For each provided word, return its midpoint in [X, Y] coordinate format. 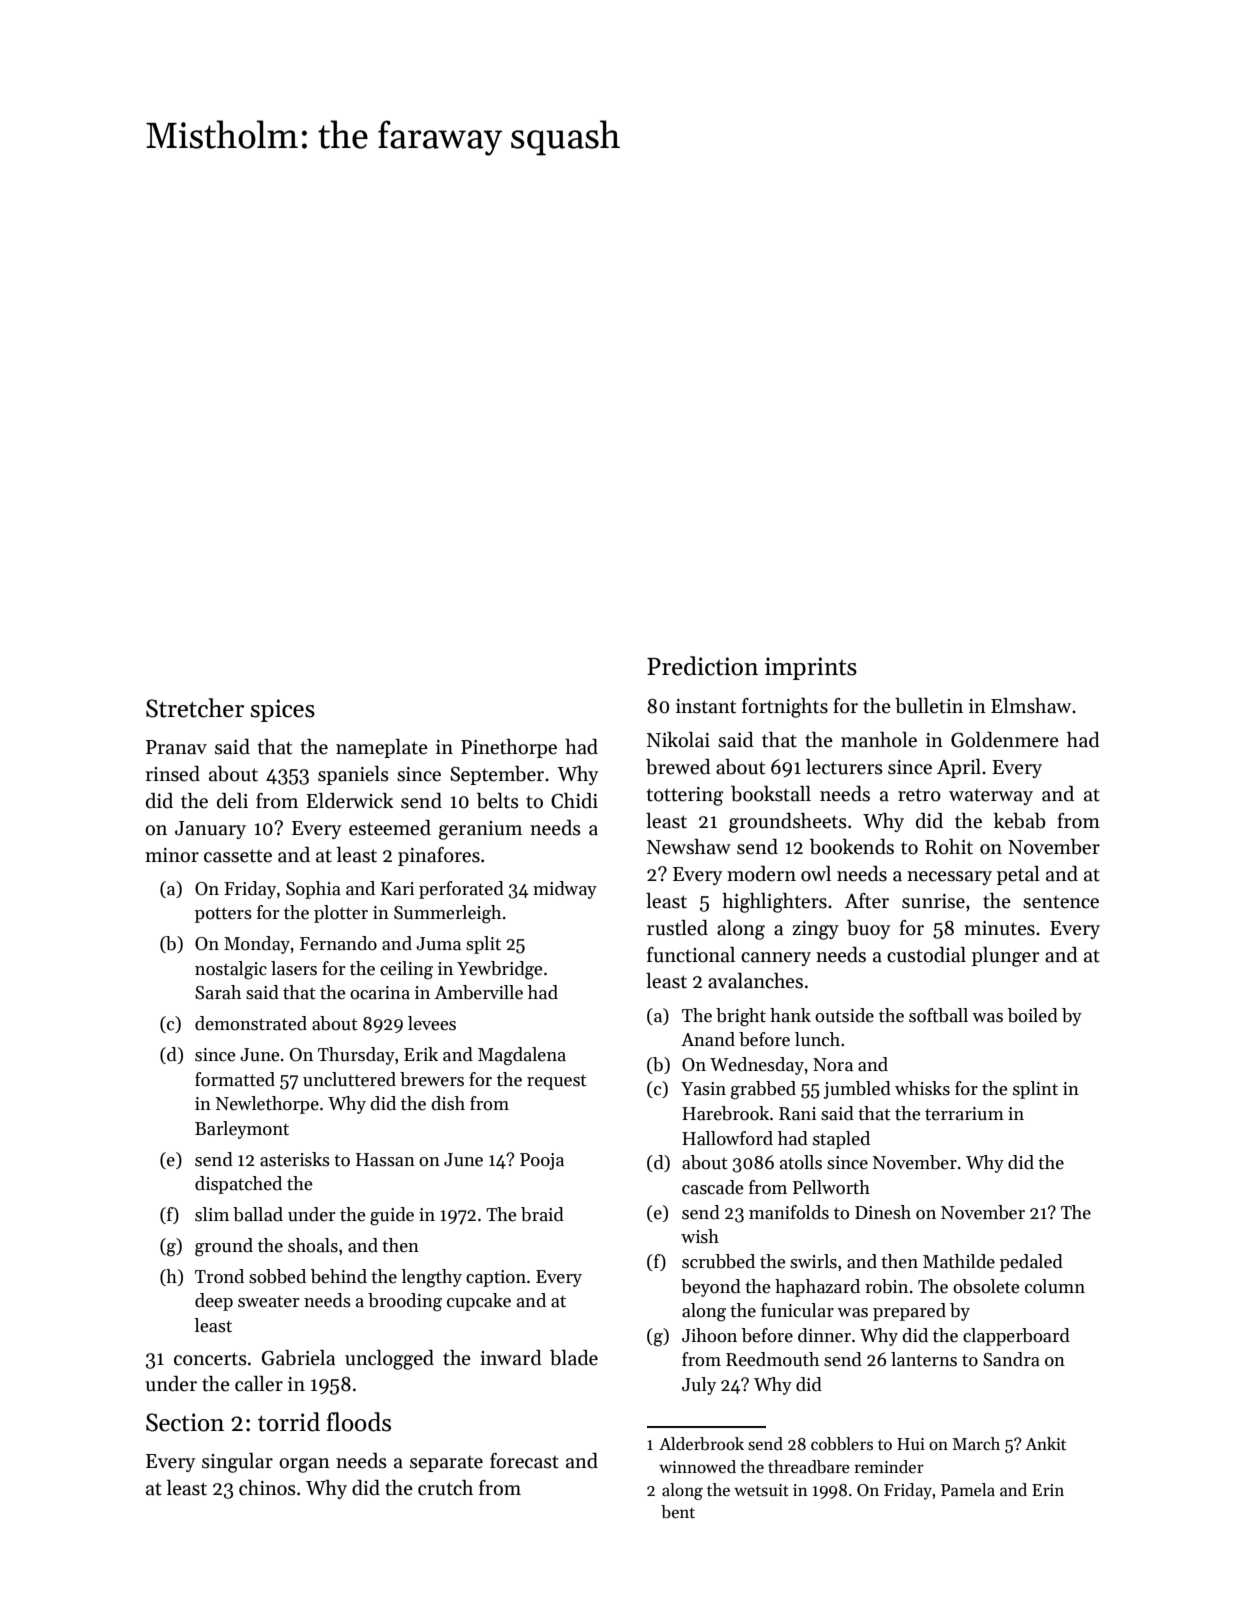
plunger [1006, 957]
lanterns [924, 1359]
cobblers [842, 1444]
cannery [776, 959]
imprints [811, 668]
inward [511, 1358]
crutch [445, 1488]
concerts [210, 1359]
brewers [432, 1079]
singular [237, 1463]
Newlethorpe [267, 1105]
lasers [294, 968]
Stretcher [195, 708]
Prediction [702, 666]
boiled [1033, 1015]
